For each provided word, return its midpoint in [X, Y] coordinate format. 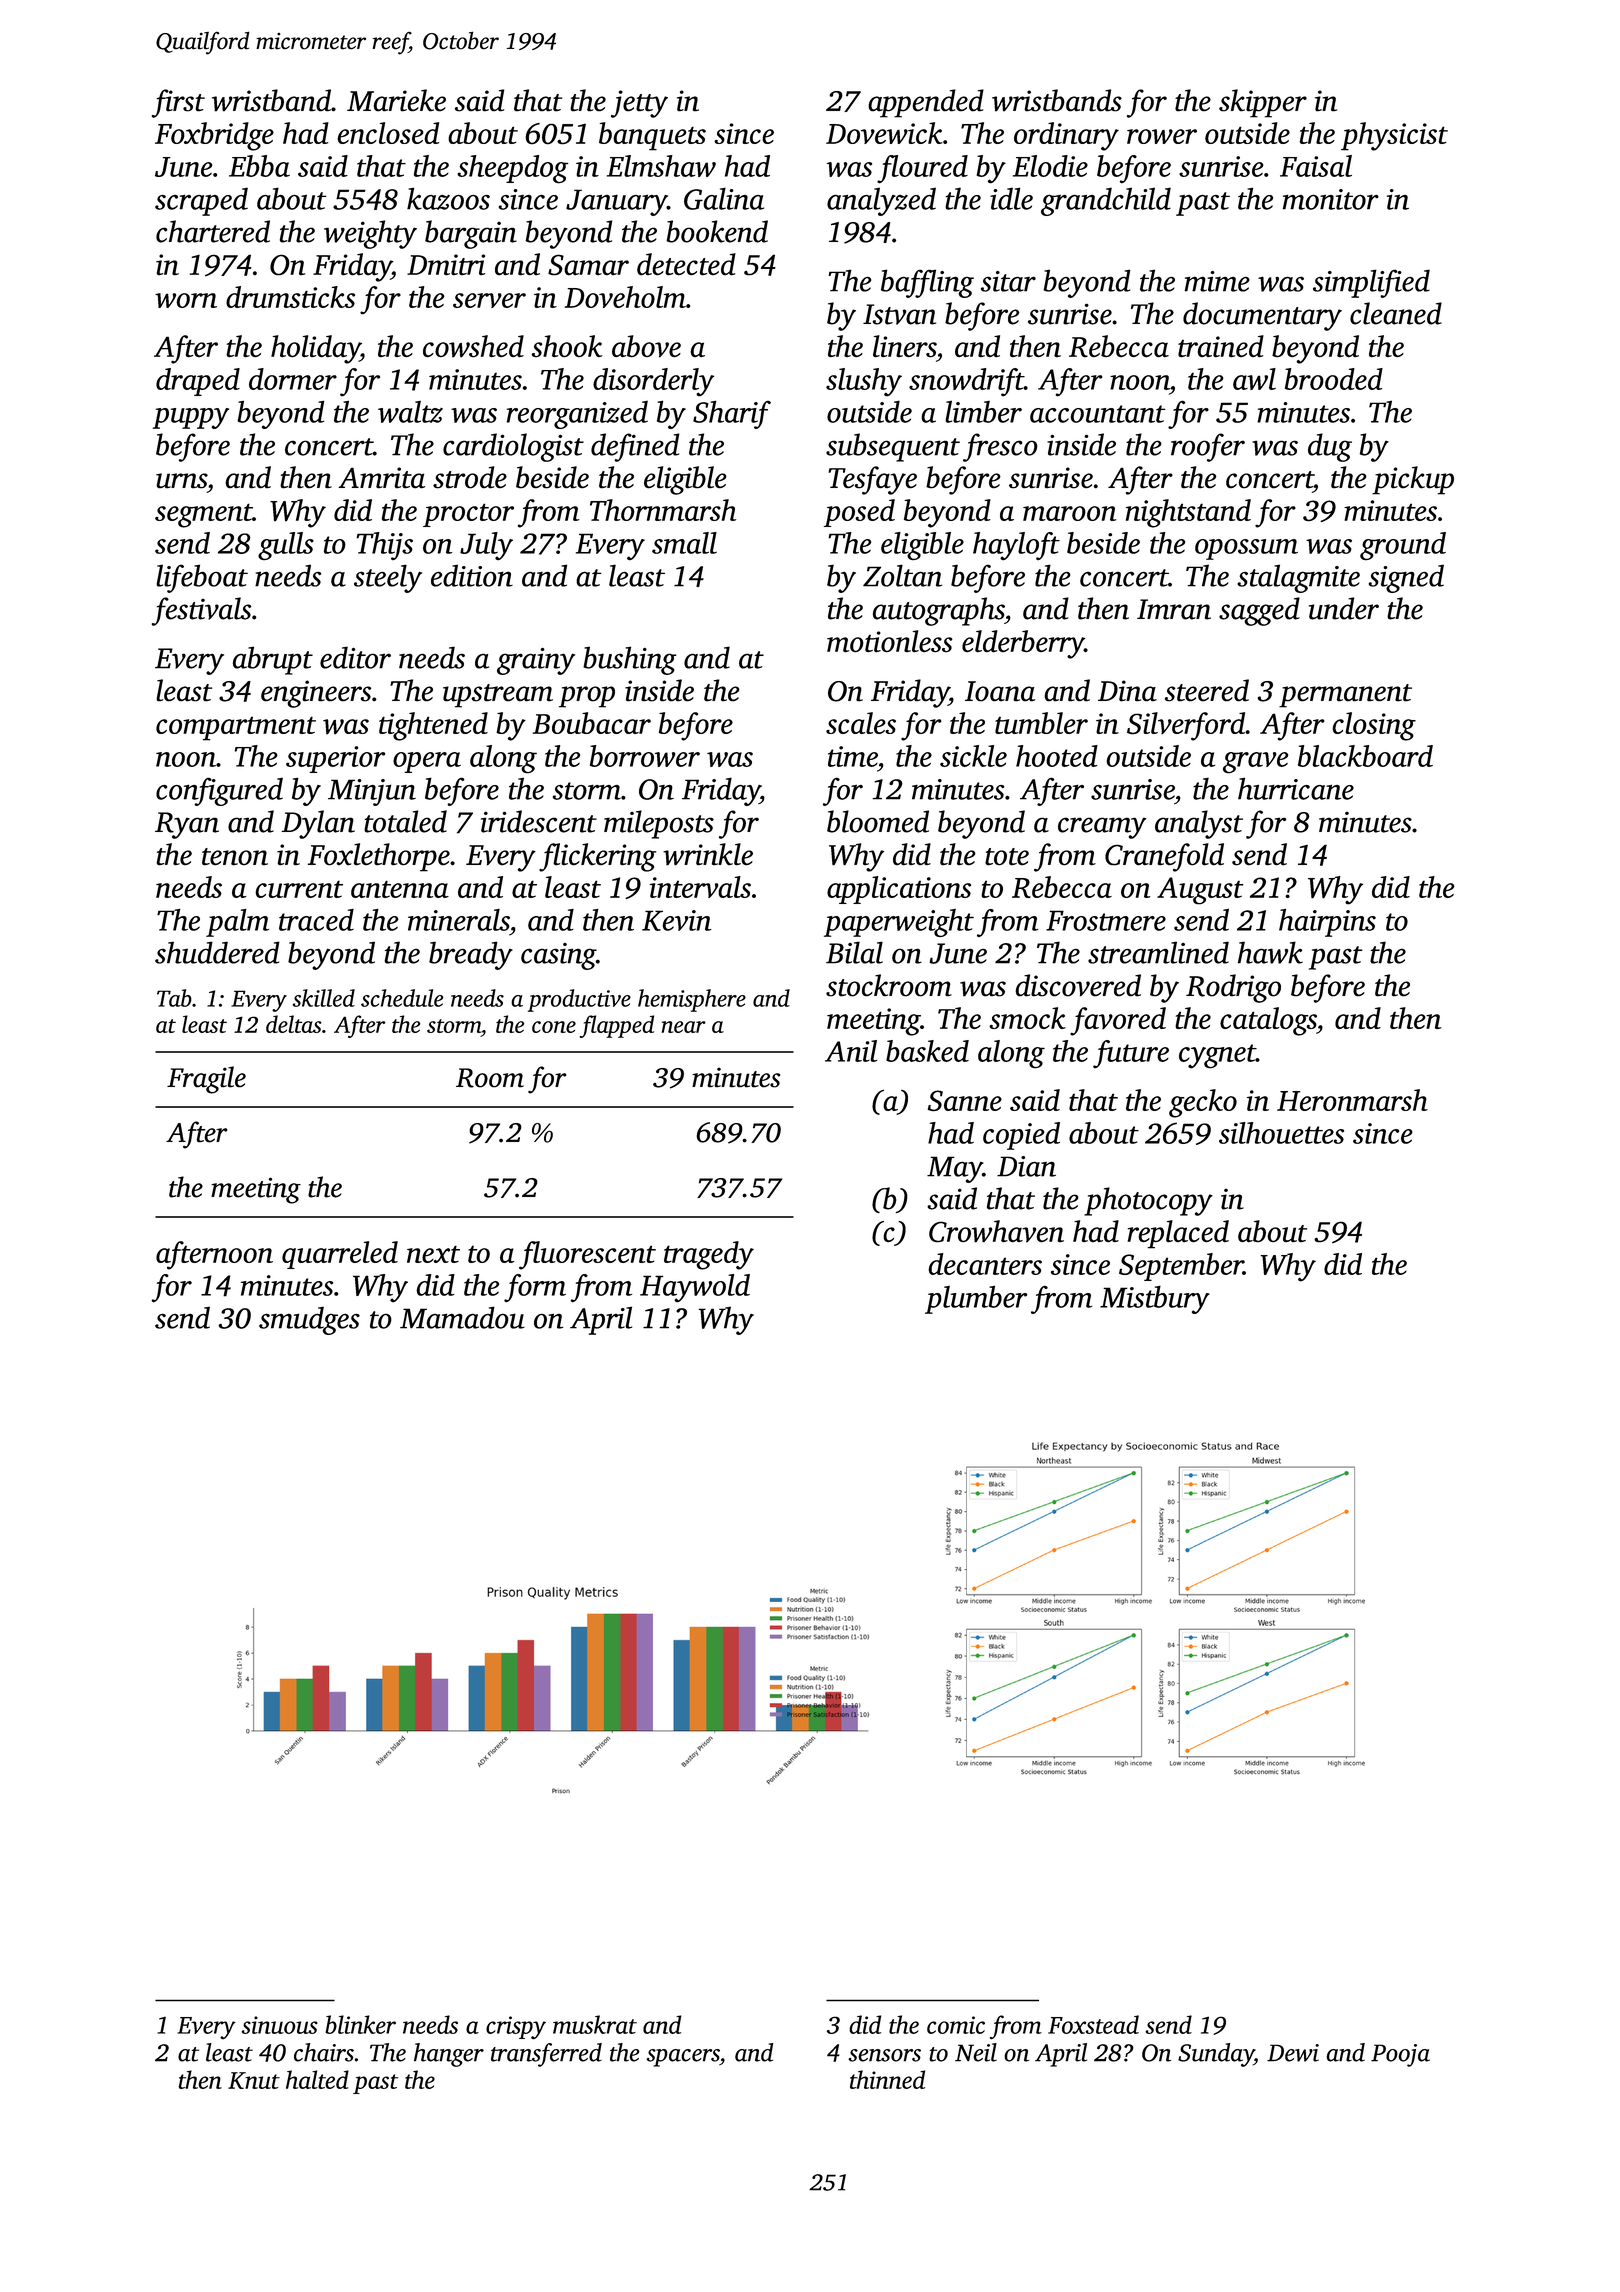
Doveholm [625, 297]
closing [1374, 726]
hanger [449, 2055]
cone [554, 1027]
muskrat [595, 2024]
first [178, 103]
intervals [700, 887]
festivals [201, 611]
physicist [1394, 136]
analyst [1199, 824]
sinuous [279, 2025]
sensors [884, 2055]
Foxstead [1093, 2024]
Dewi [1293, 2053]
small [684, 543]
